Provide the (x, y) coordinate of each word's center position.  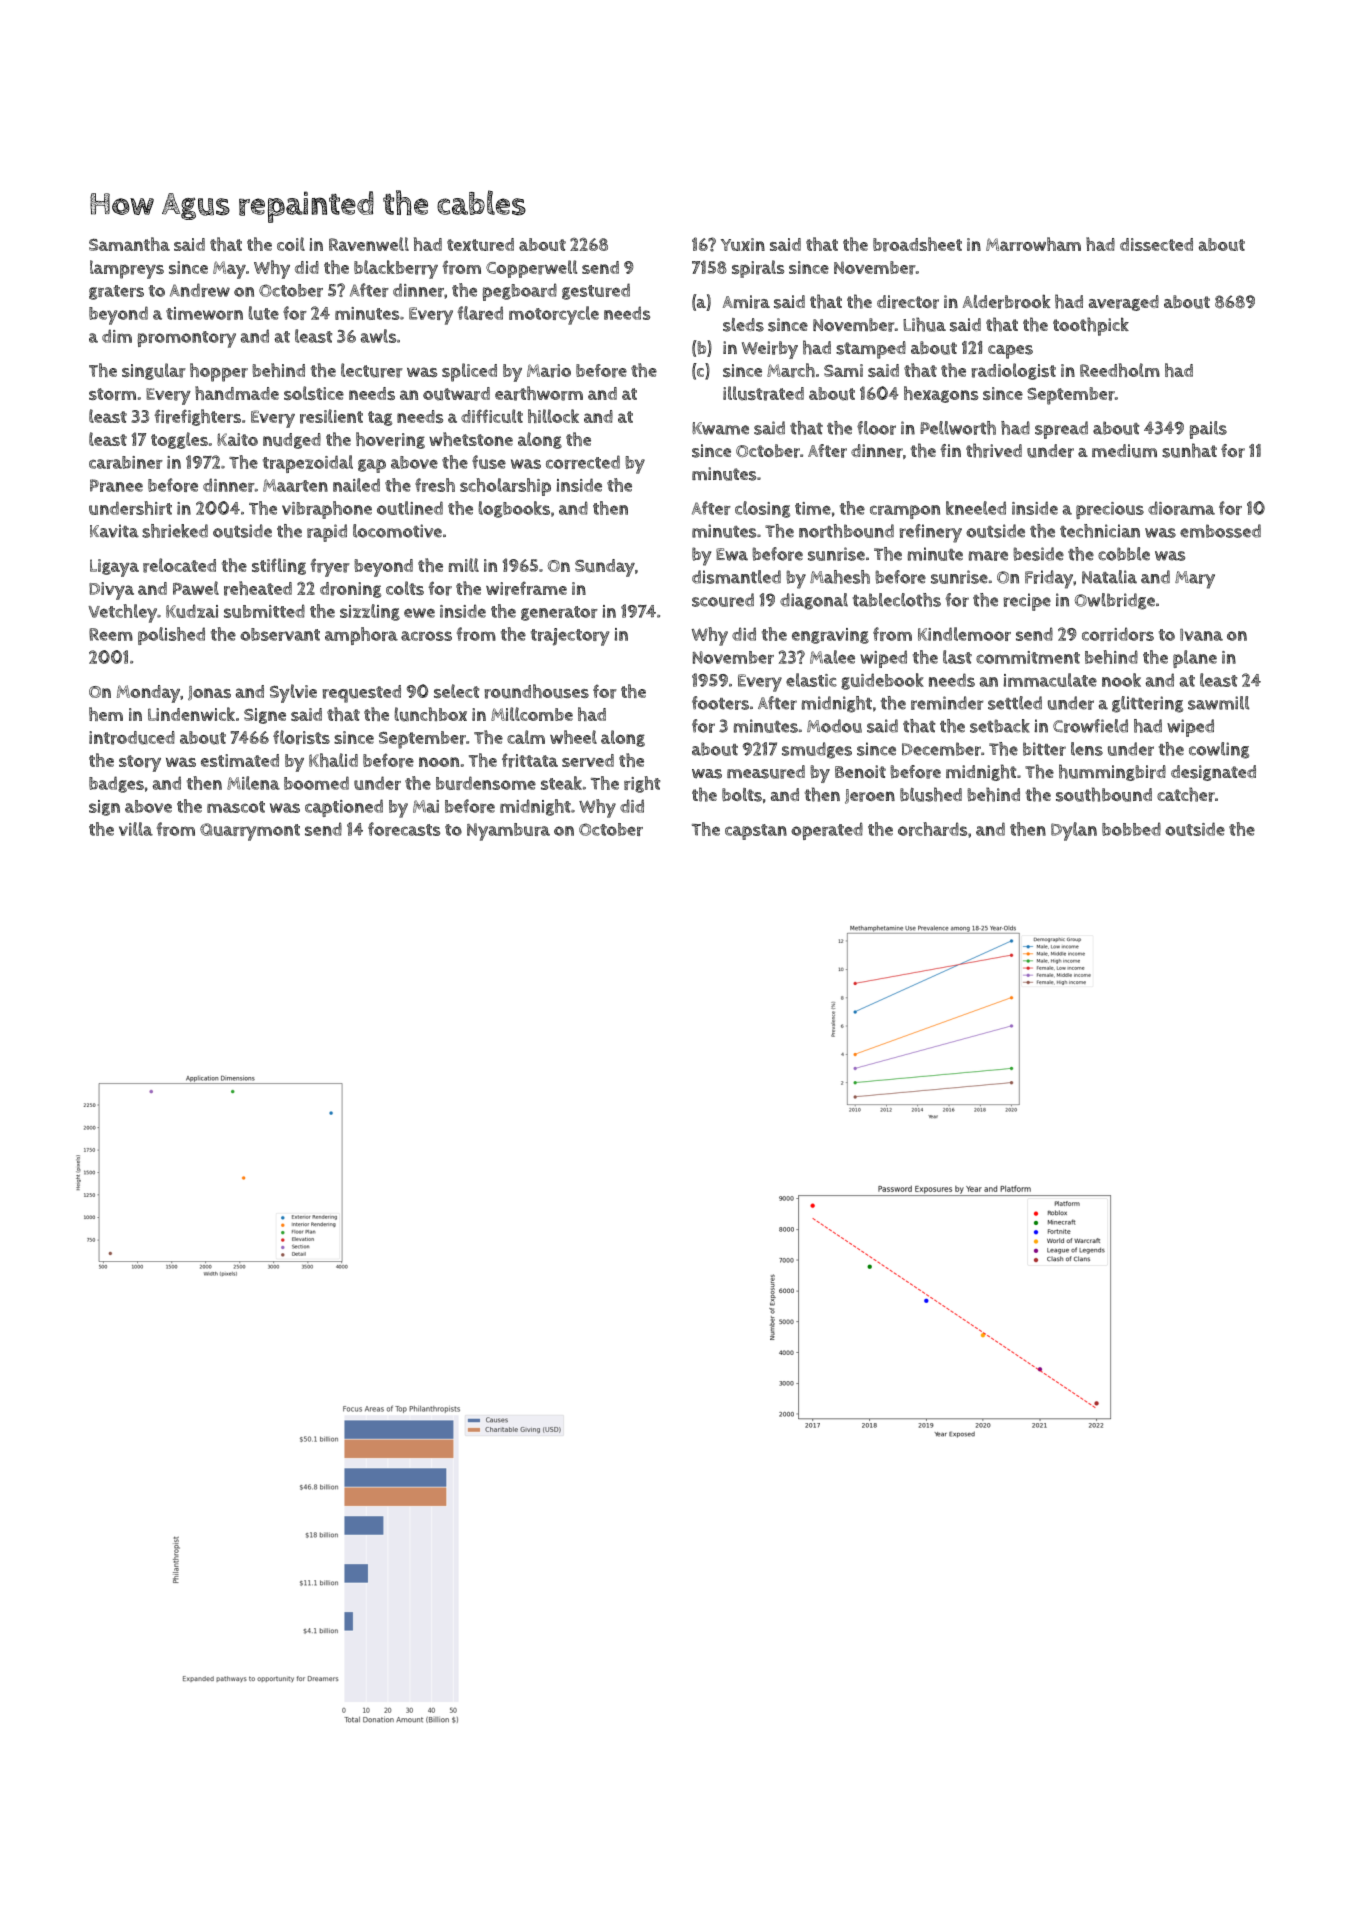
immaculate (1050, 680)
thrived (994, 450)
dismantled (736, 577)
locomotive (397, 531)
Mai (426, 806)
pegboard (520, 292)
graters (116, 292)
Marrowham (1033, 244)
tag (380, 418)
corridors (1118, 634)
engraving (830, 636)
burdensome (486, 783)
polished (171, 636)
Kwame (720, 428)
